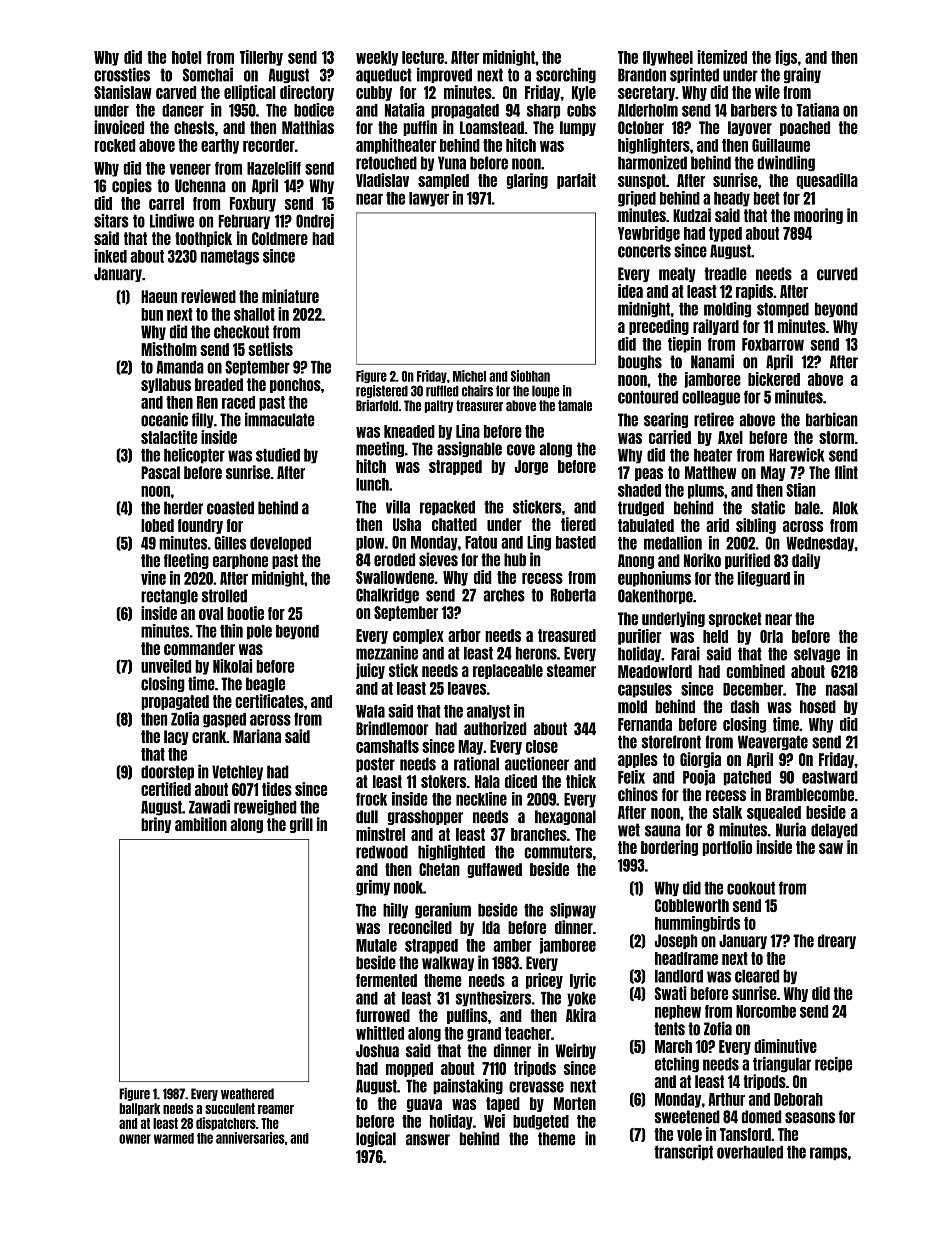 This document has width=952, height=1233. Describe the element at coordinates (132, 186) in the document. I see `copies` at that location.
